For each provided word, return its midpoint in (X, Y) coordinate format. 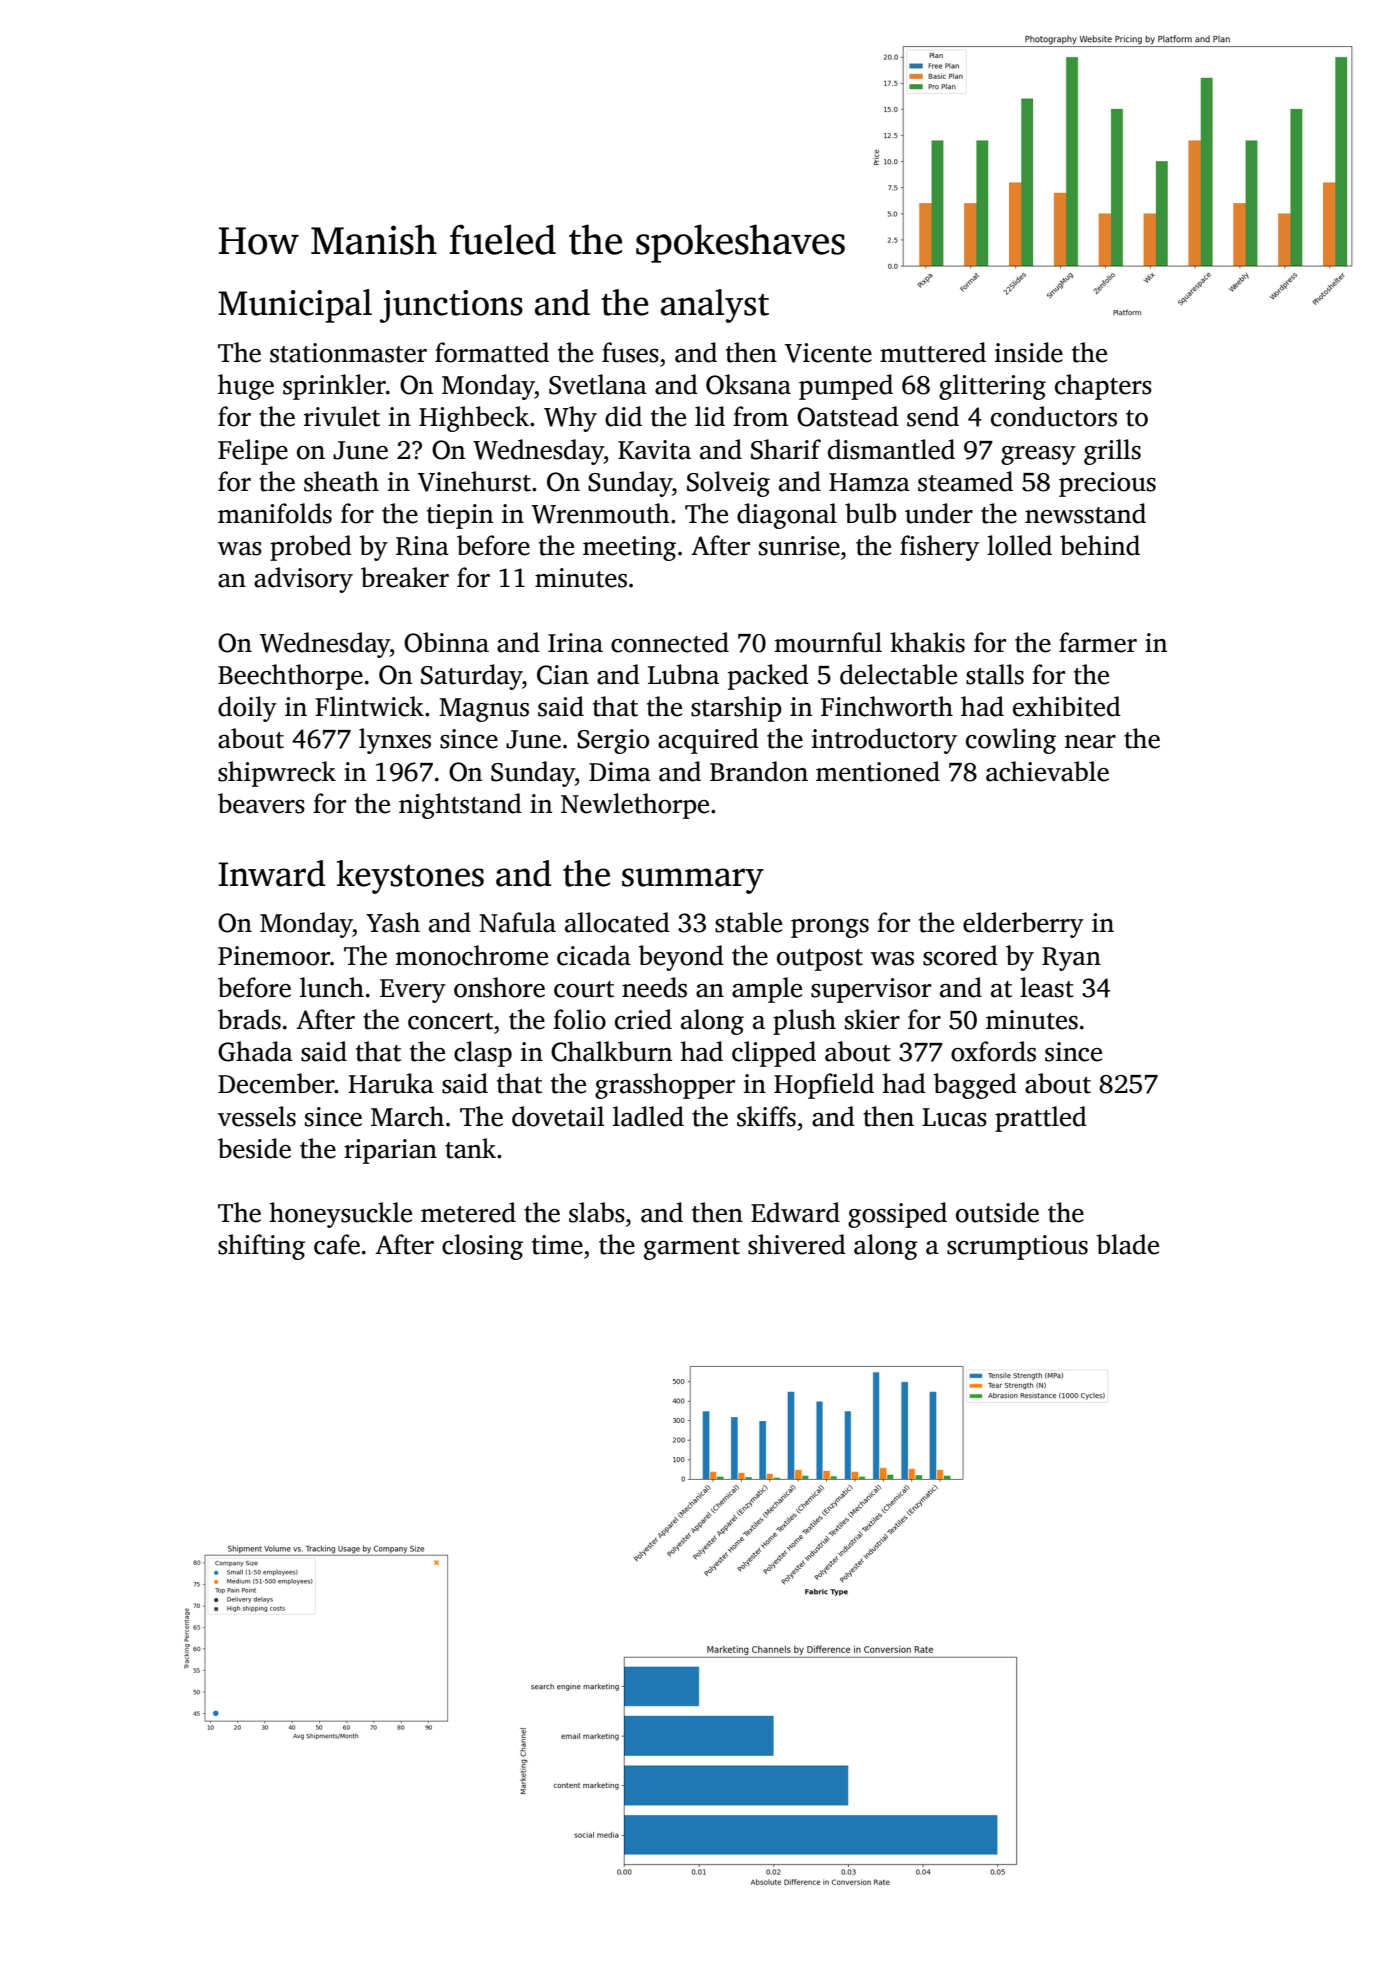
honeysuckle (341, 1215)
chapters (1103, 387)
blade (1128, 1244)
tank (470, 1148)
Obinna (446, 642)
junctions (451, 306)
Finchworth (887, 706)
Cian (563, 675)
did (623, 416)
